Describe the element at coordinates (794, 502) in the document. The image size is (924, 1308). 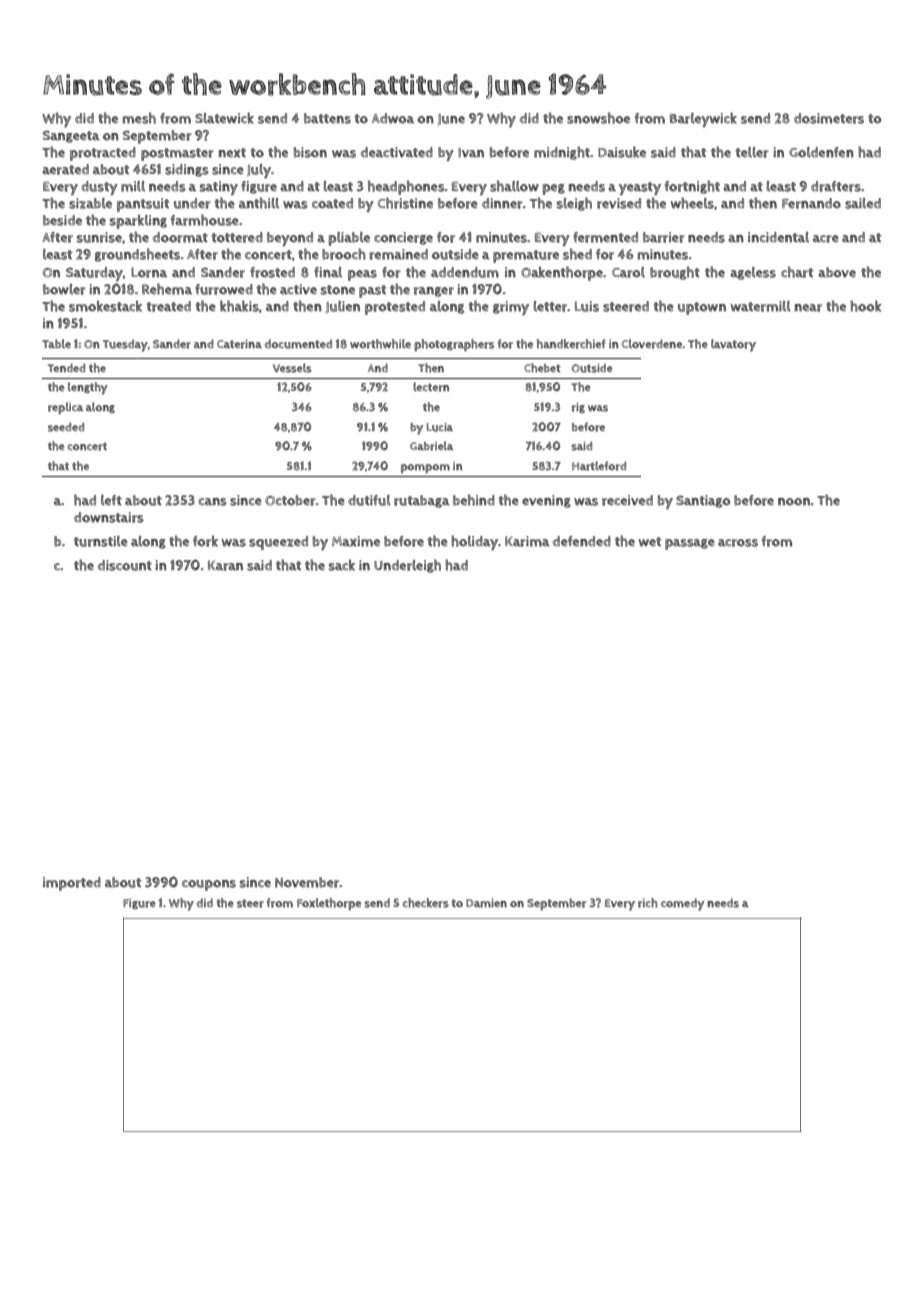
I see `noon` at that location.
